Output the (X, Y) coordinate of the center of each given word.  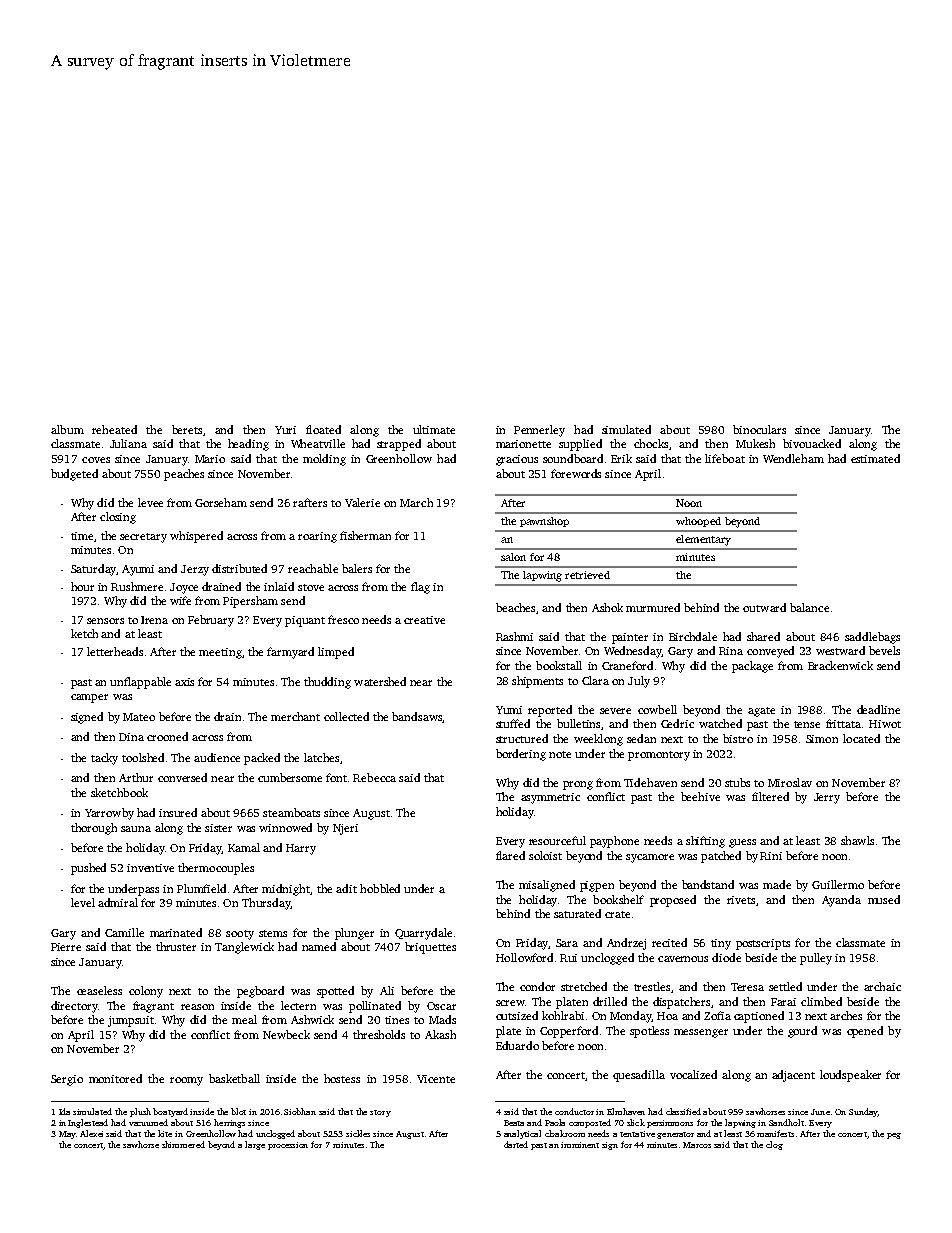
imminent (580, 1145)
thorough (94, 829)
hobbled (380, 888)
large (255, 1145)
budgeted (74, 475)
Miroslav (790, 782)
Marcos (697, 1145)
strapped (399, 445)
